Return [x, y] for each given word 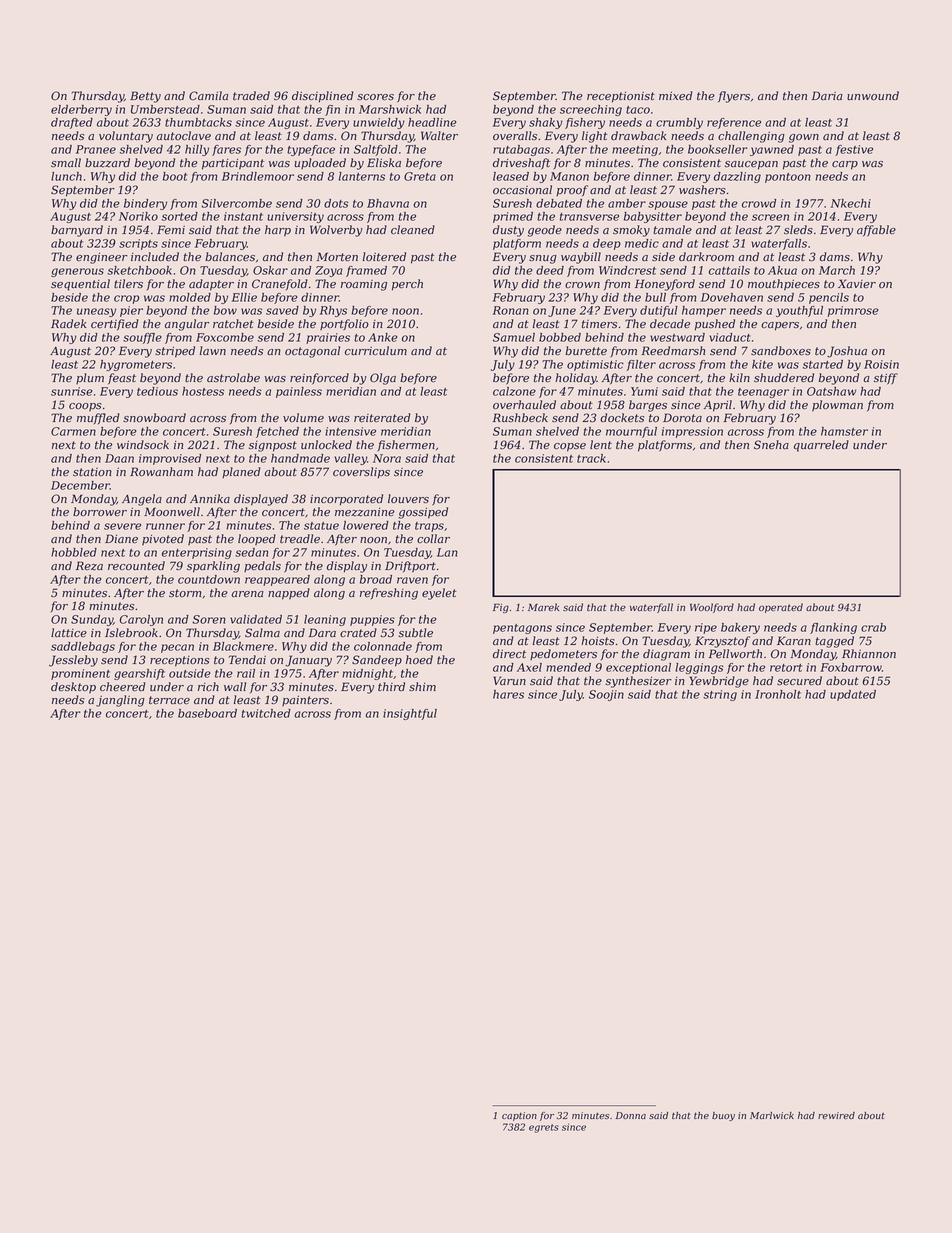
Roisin [881, 364]
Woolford [712, 608]
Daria [827, 96]
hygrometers [136, 365]
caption [519, 1116]
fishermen [406, 446]
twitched [266, 713]
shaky [546, 123]
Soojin [606, 695]
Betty [145, 97]
